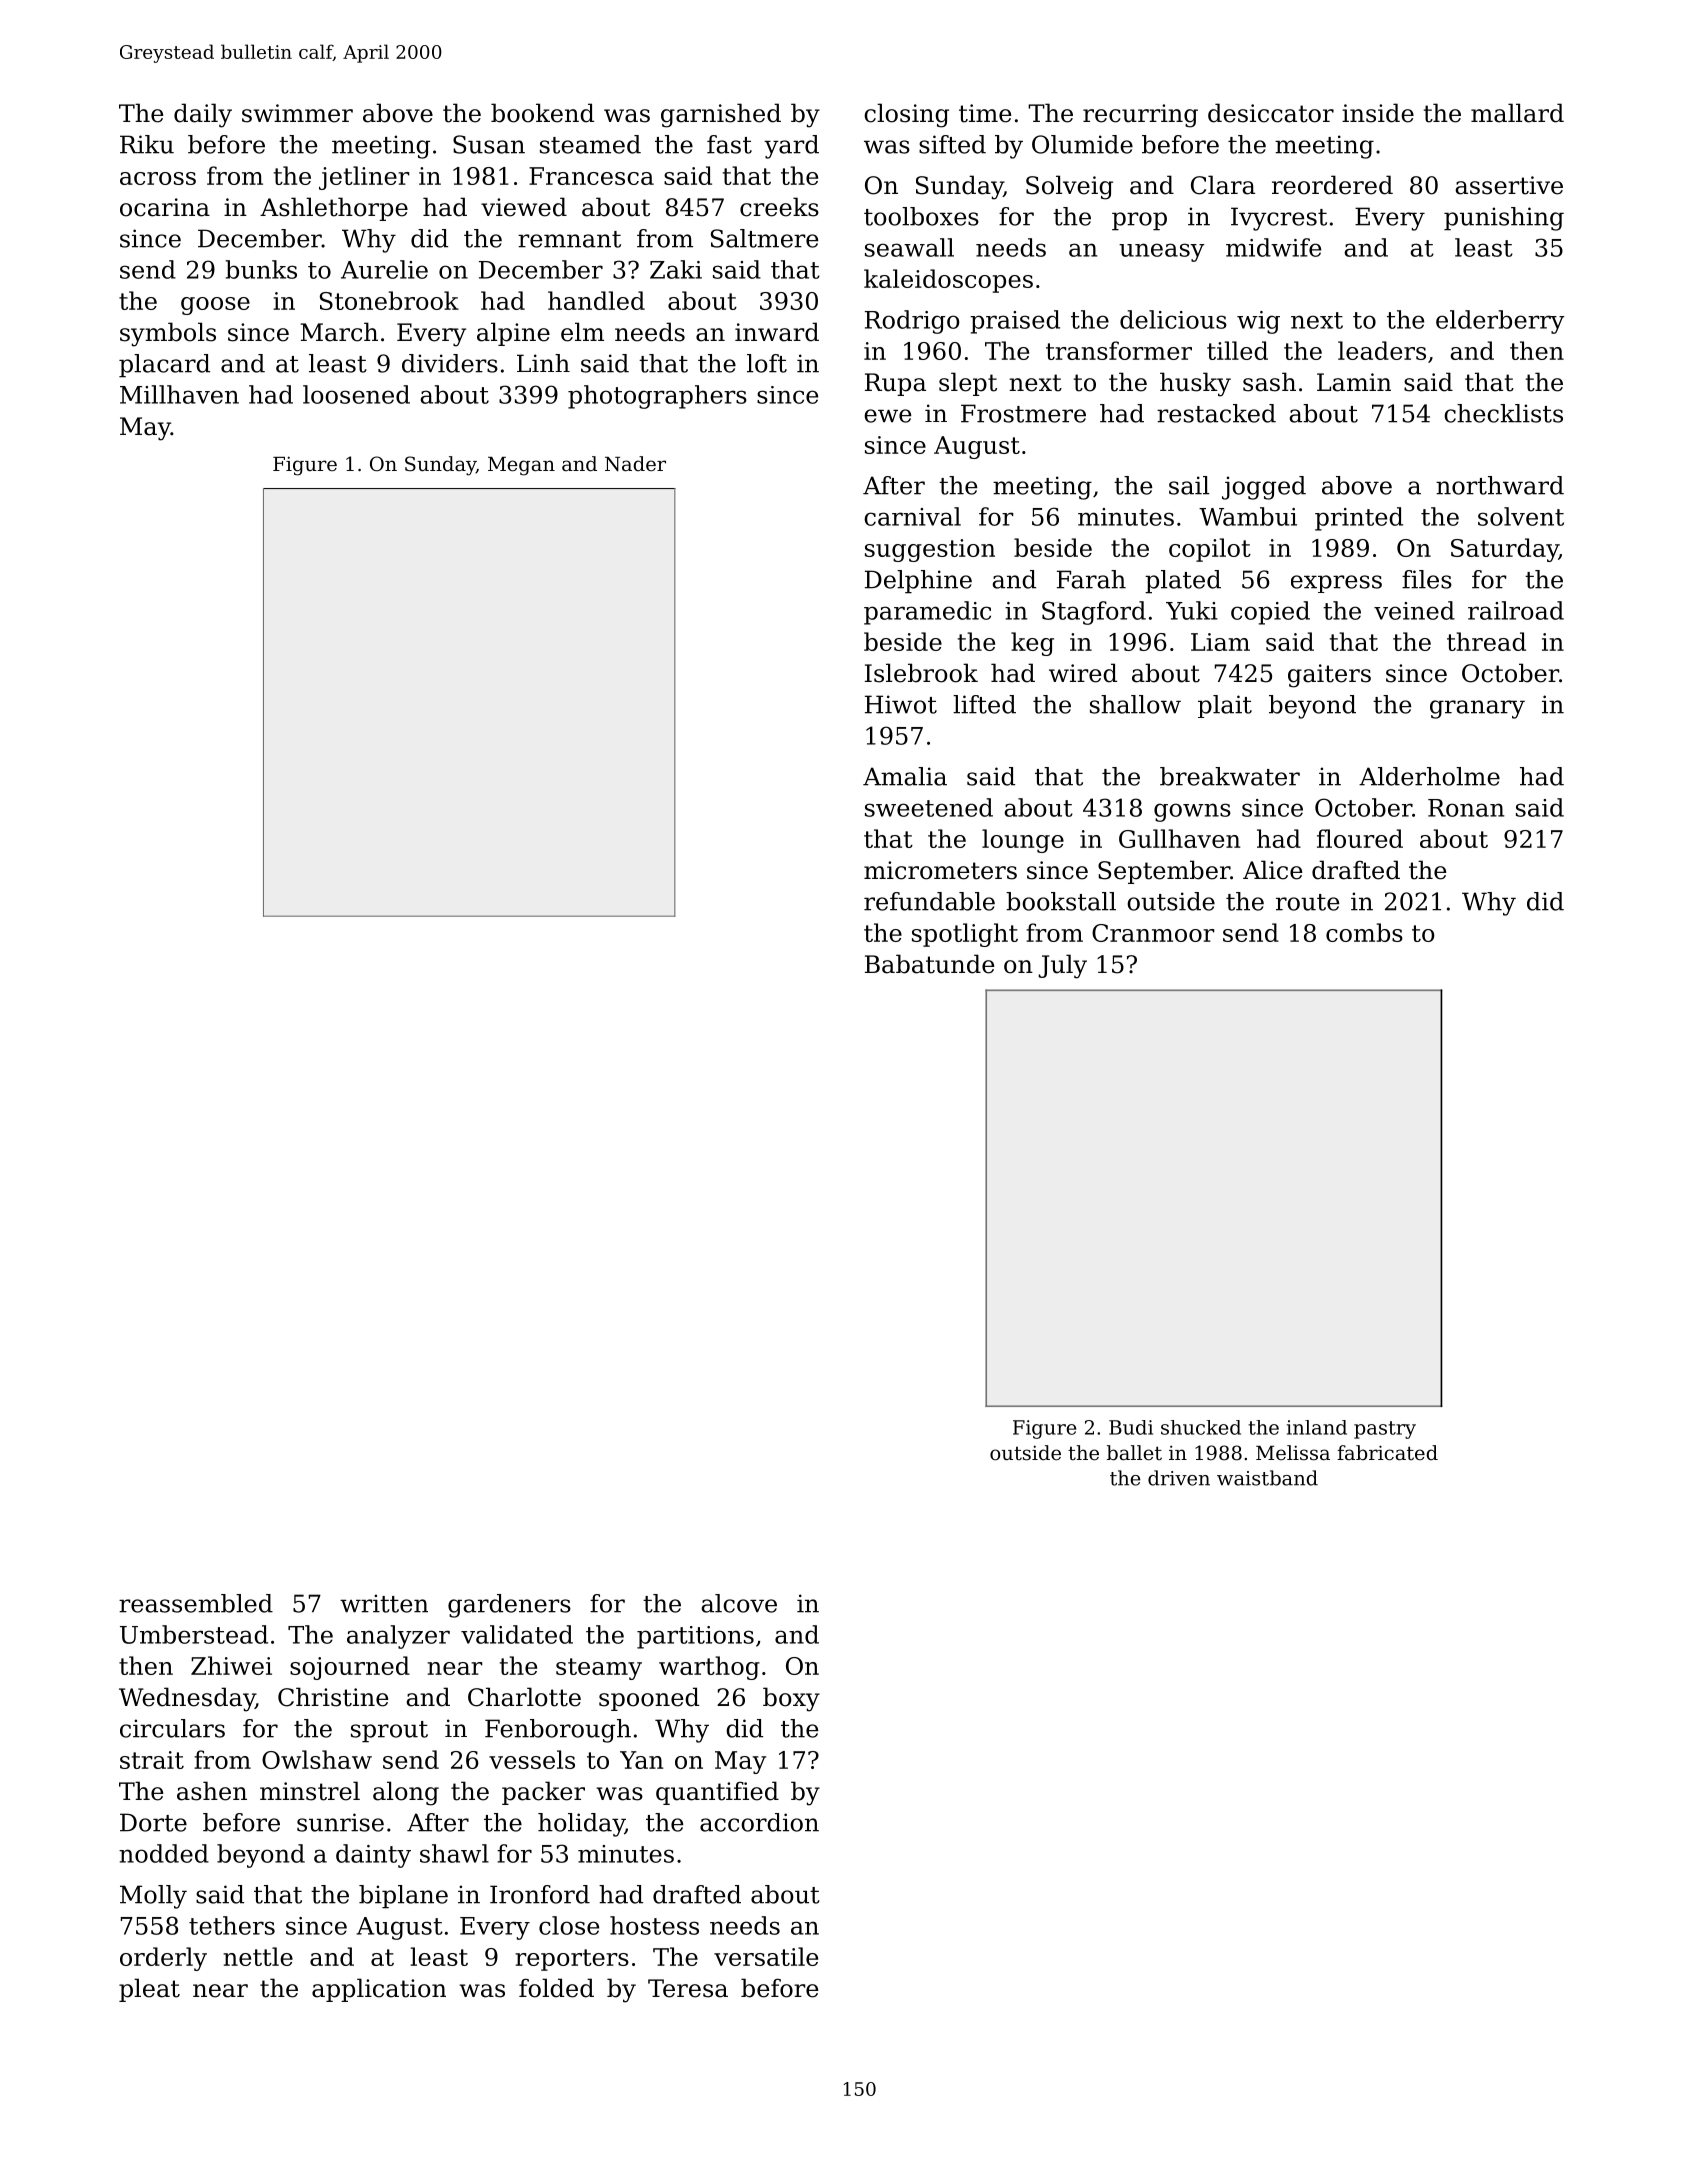  I want to click on bookend, so click(542, 113).
